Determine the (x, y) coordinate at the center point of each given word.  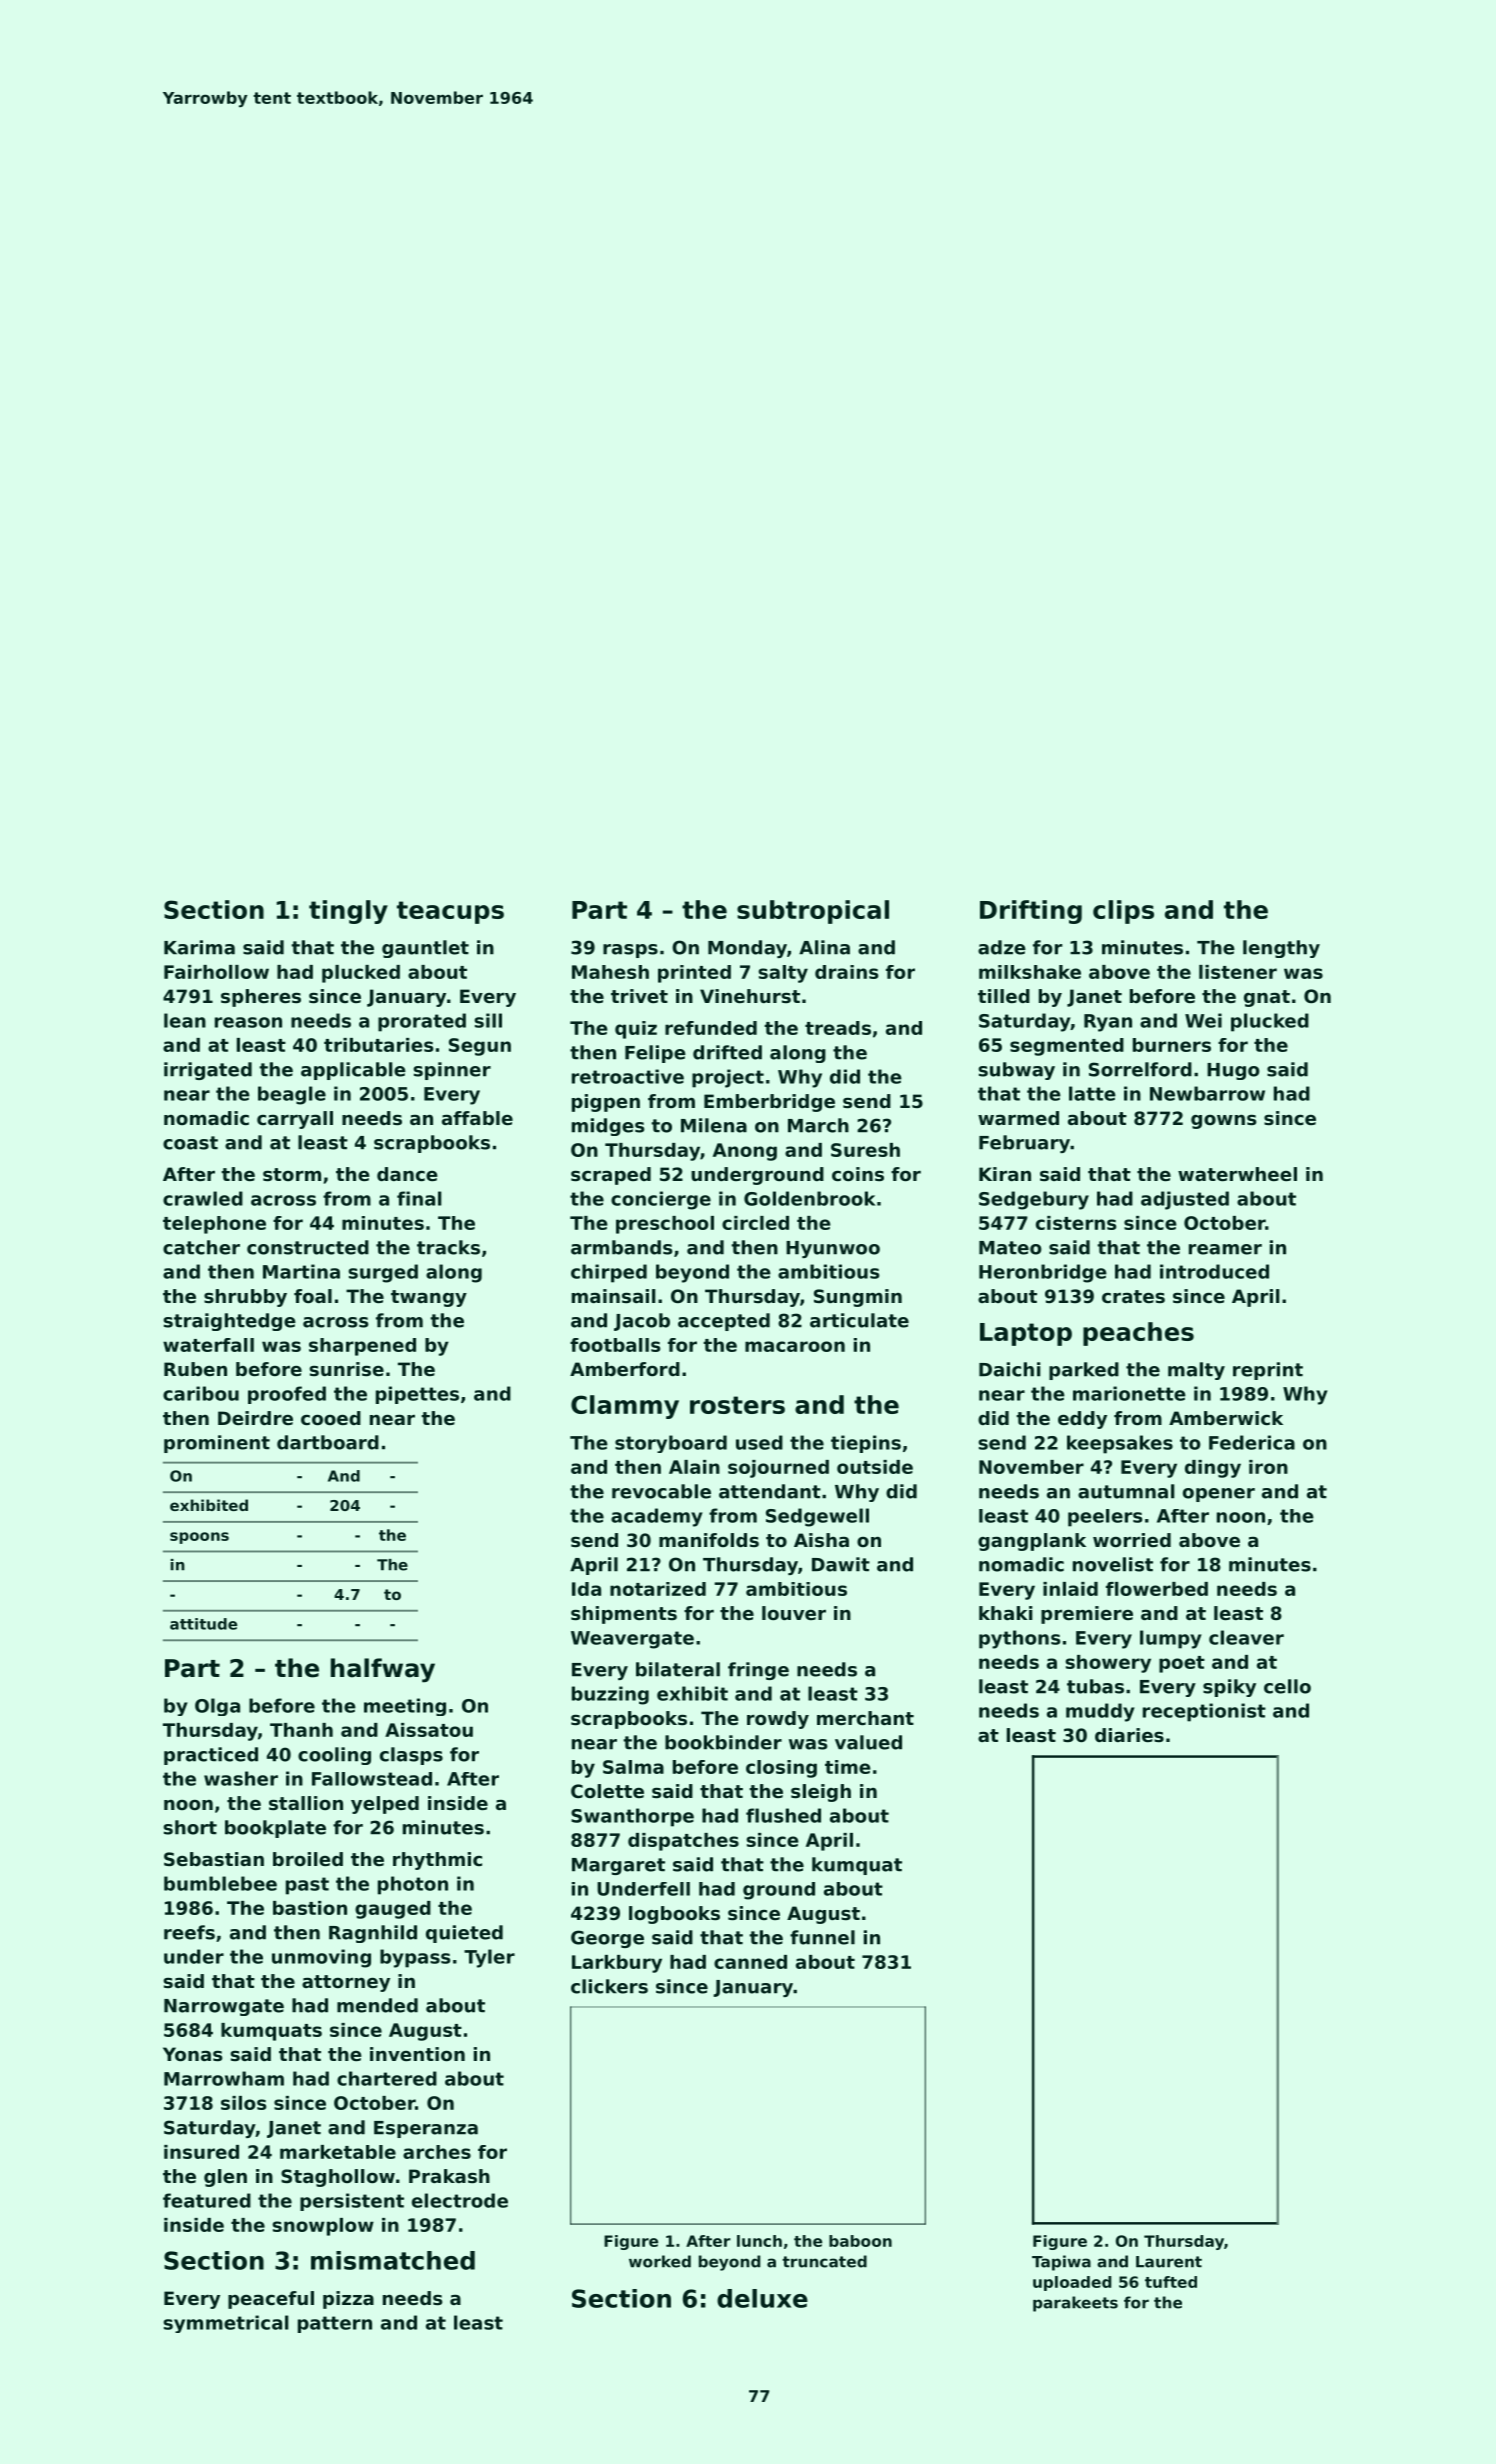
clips (1123, 912)
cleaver (1246, 1637)
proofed (287, 1395)
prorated (422, 1022)
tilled (1004, 996)
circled (755, 1223)
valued (868, 1742)
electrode (460, 2200)
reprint (1268, 1371)
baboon (860, 2241)
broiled (308, 1859)
